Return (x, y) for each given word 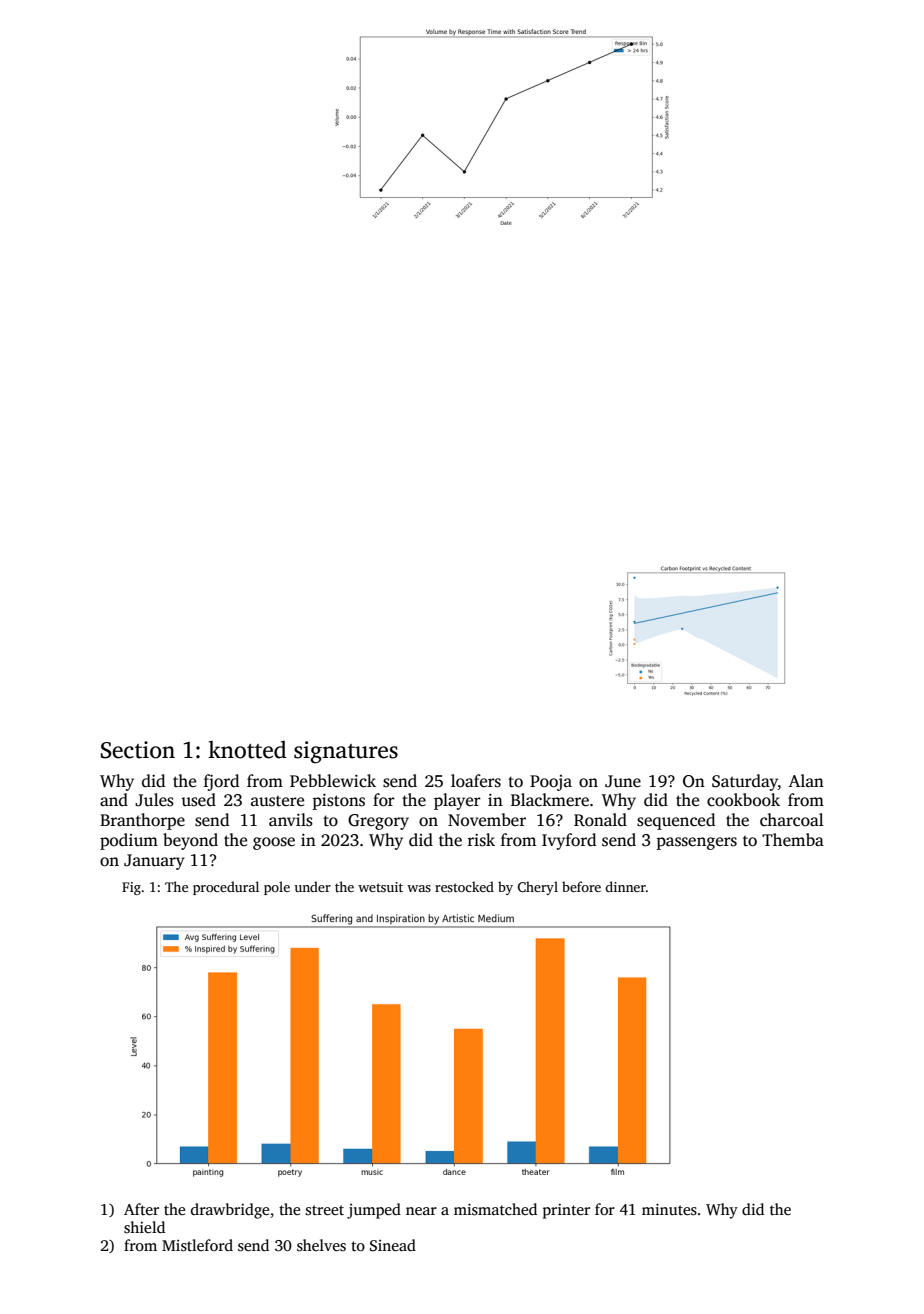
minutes (669, 1209)
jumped (374, 1211)
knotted (247, 749)
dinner (625, 886)
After (141, 1209)
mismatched (495, 1209)
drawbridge (230, 1211)
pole (277, 888)
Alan (806, 780)
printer (566, 1211)
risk (481, 840)
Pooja (551, 783)
